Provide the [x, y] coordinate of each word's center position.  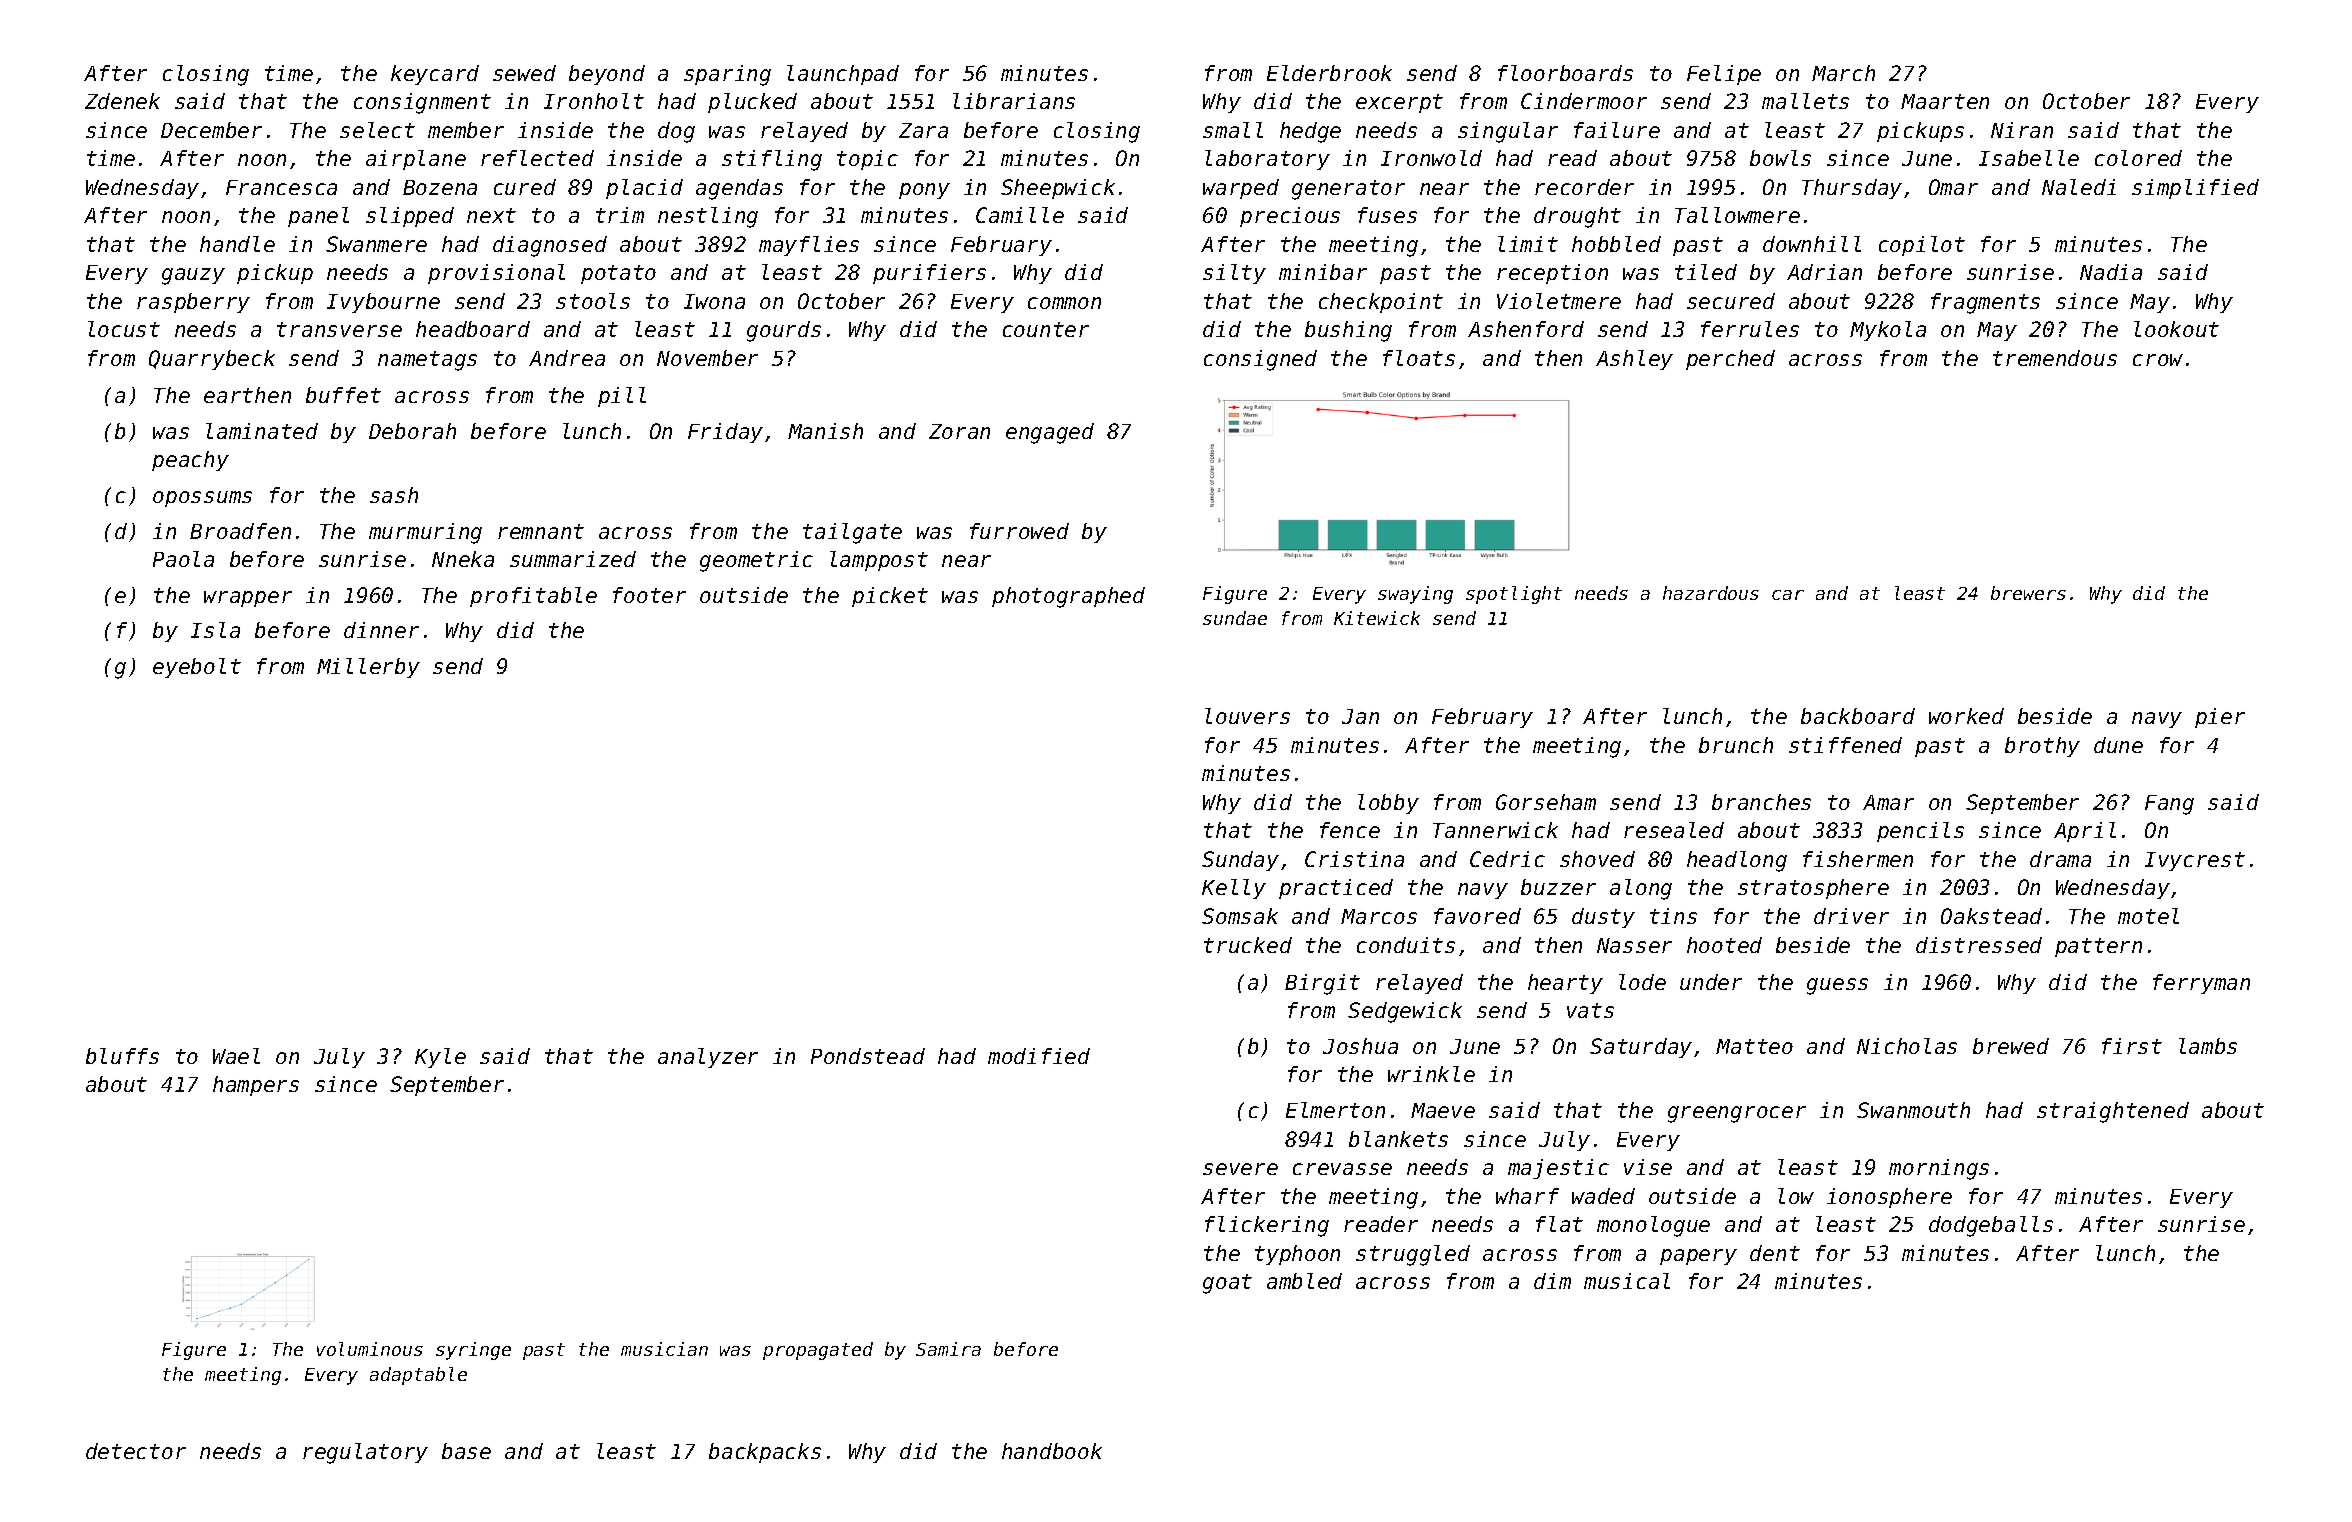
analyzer [708, 1058]
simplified [2195, 189]
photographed [1068, 597]
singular [1508, 132]
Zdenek [122, 101]
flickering [1267, 1226]
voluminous [370, 1349]
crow [2158, 360]
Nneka [463, 559]
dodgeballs [1991, 1226]
